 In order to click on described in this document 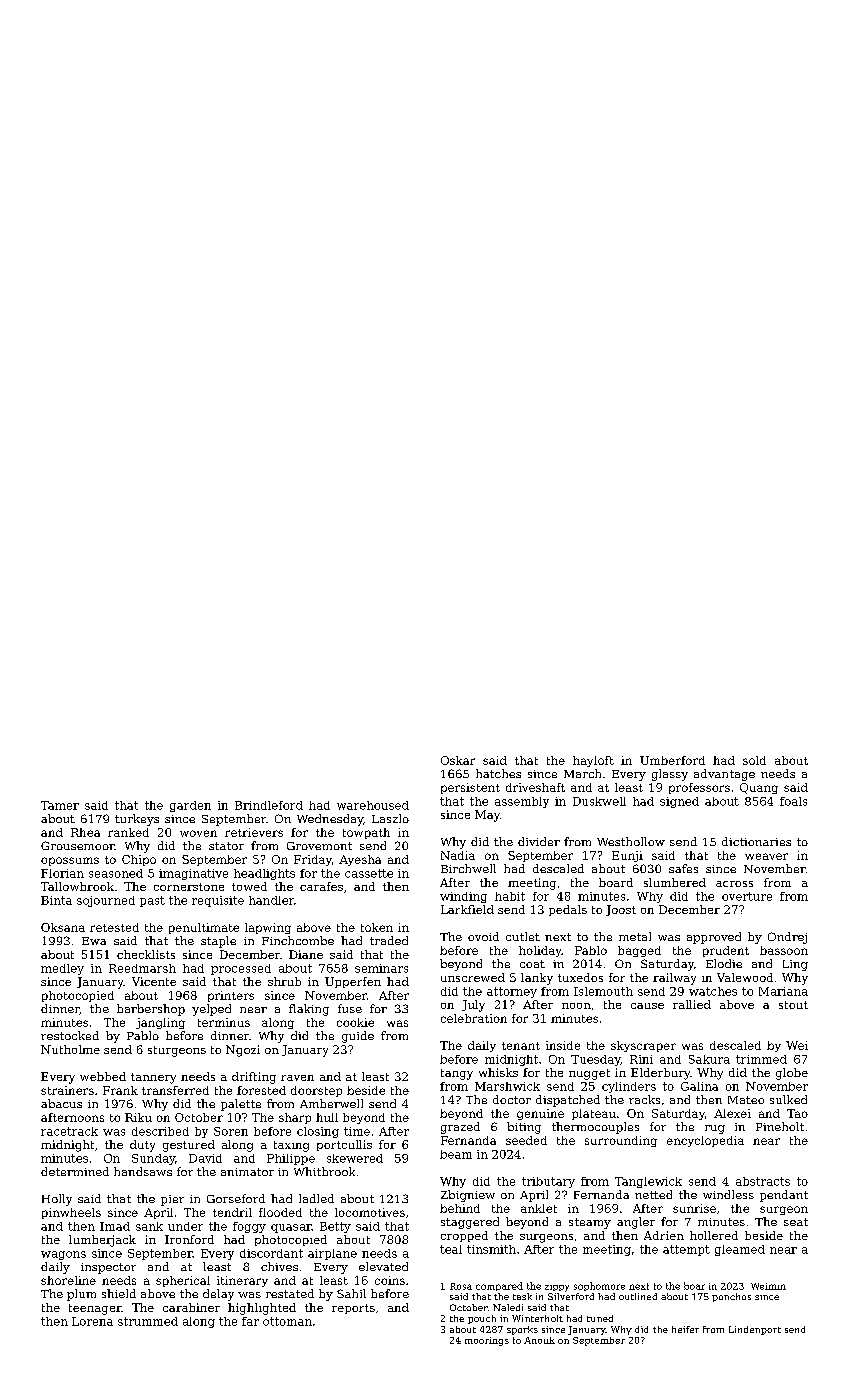, I will do `click(160, 1131)`.
